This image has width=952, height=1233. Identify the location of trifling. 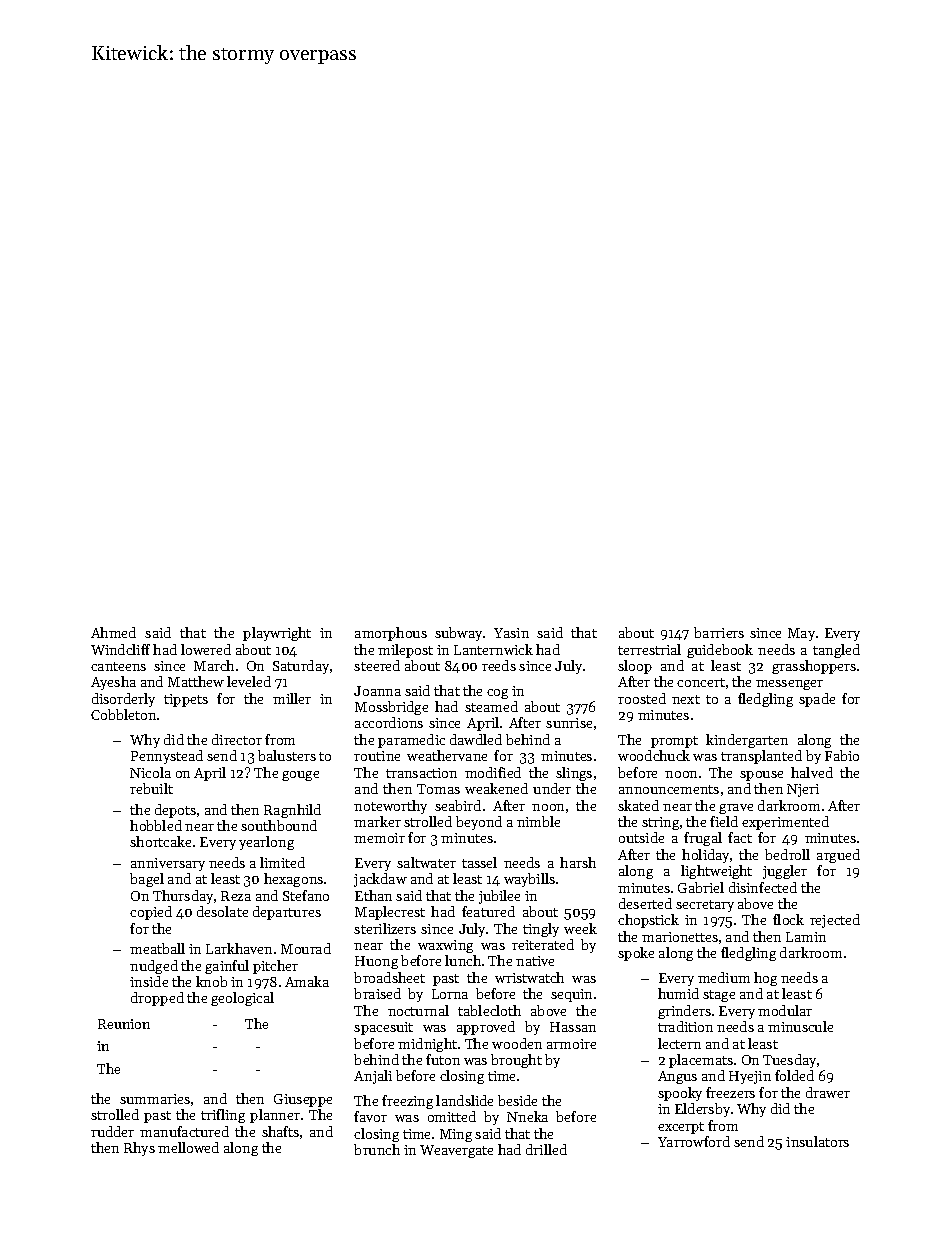
(223, 1116).
